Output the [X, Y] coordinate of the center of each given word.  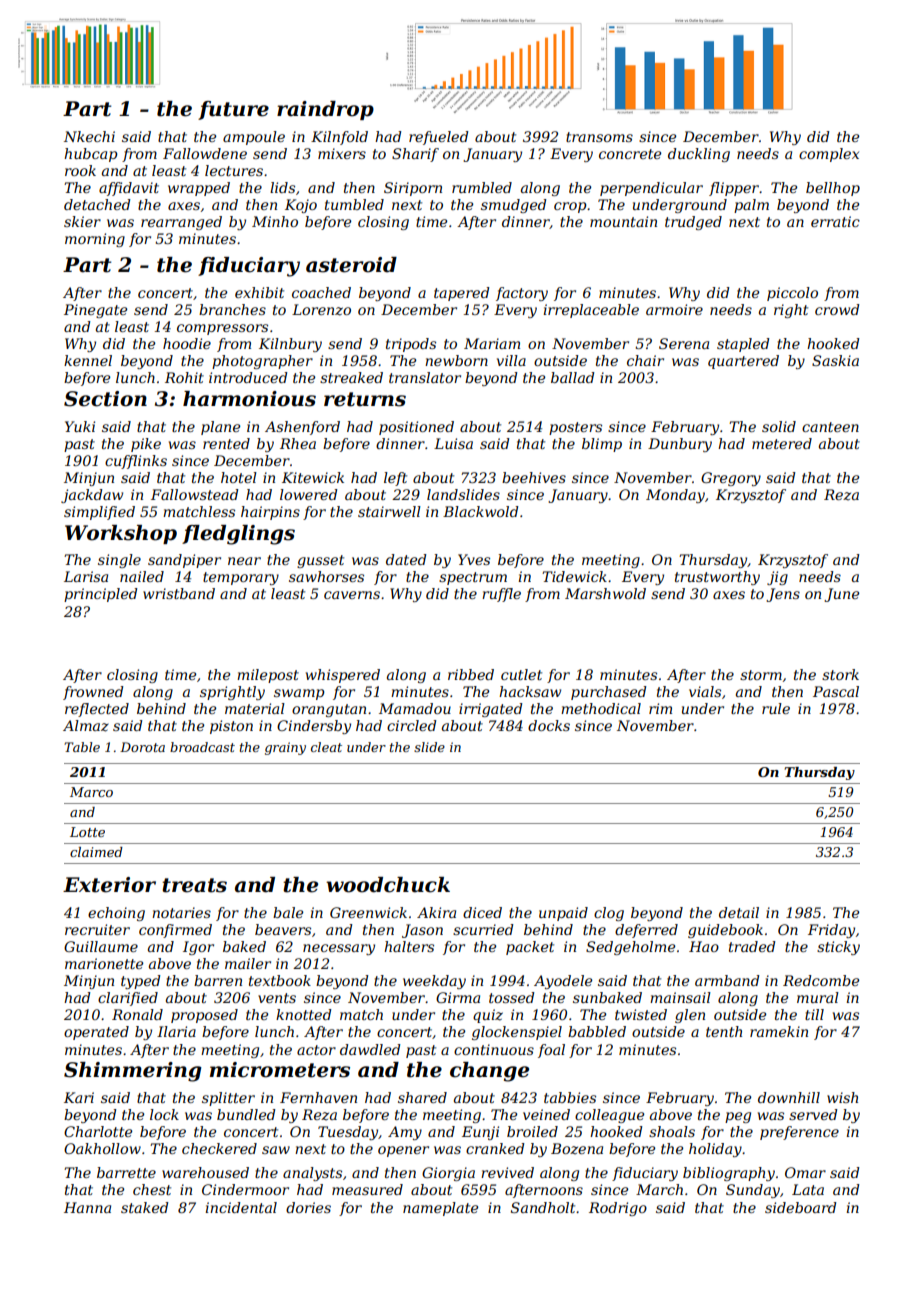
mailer [248, 963]
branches [232, 309]
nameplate [440, 1209]
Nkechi [89, 136]
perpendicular [651, 189]
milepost [268, 676]
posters [575, 428]
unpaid [563, 914]
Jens [783, 595]
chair [645, 360]
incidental [241, 1207]
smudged [514, 206]
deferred [646, 931]
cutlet [521, 674]
